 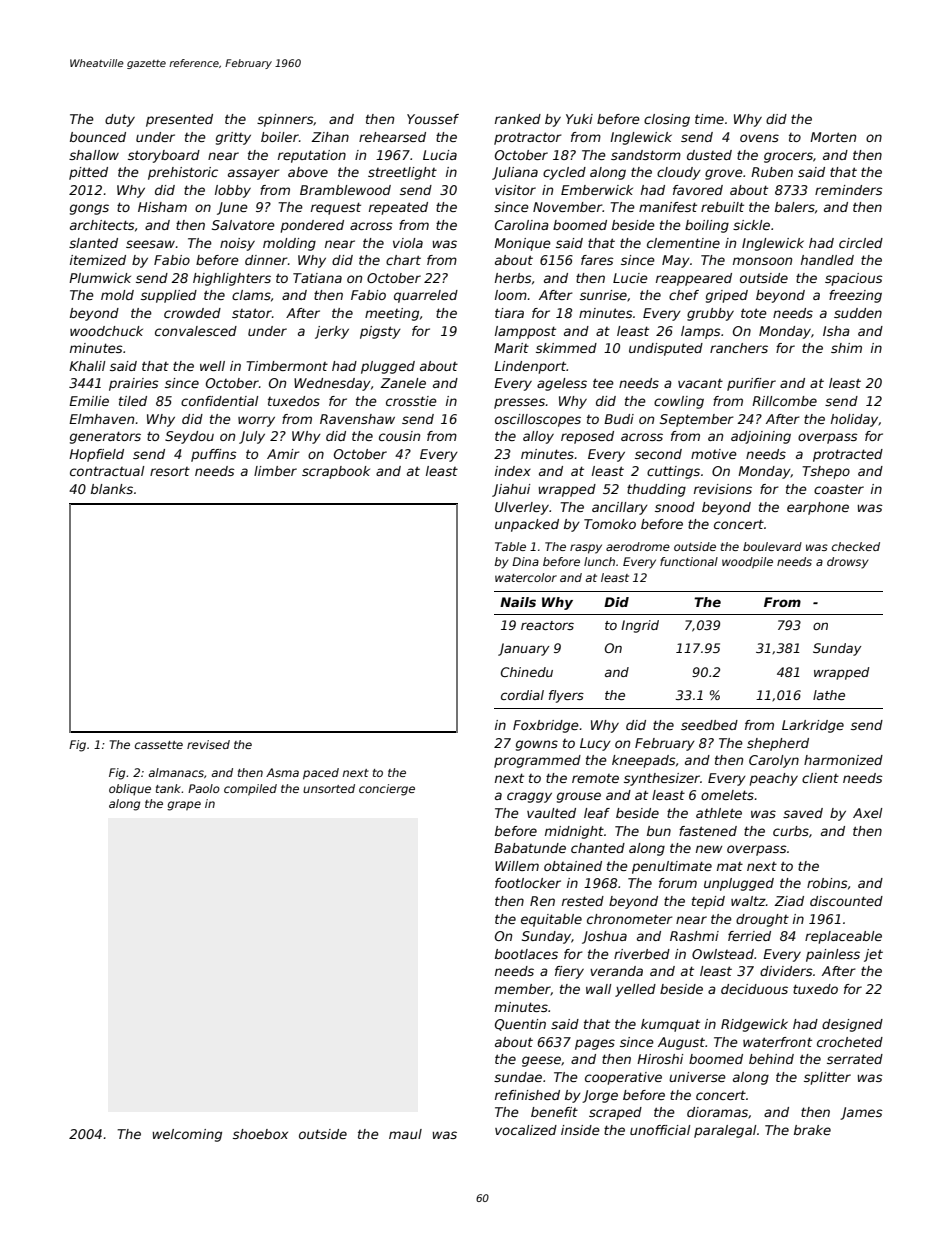 I want to click on lathe, so click(x=829, y=695).
